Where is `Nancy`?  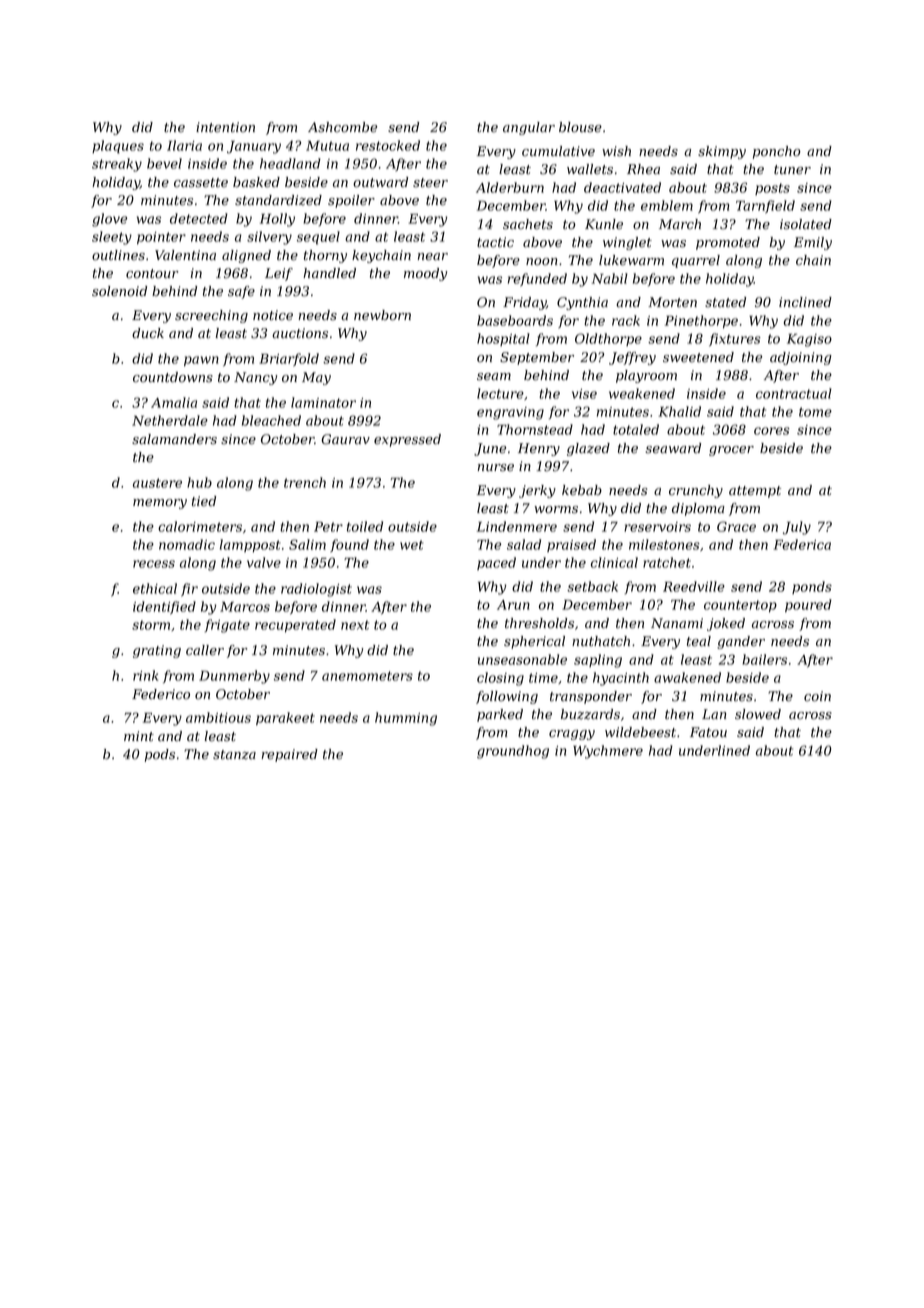
Nancy is located at coordinates (255, 378).
